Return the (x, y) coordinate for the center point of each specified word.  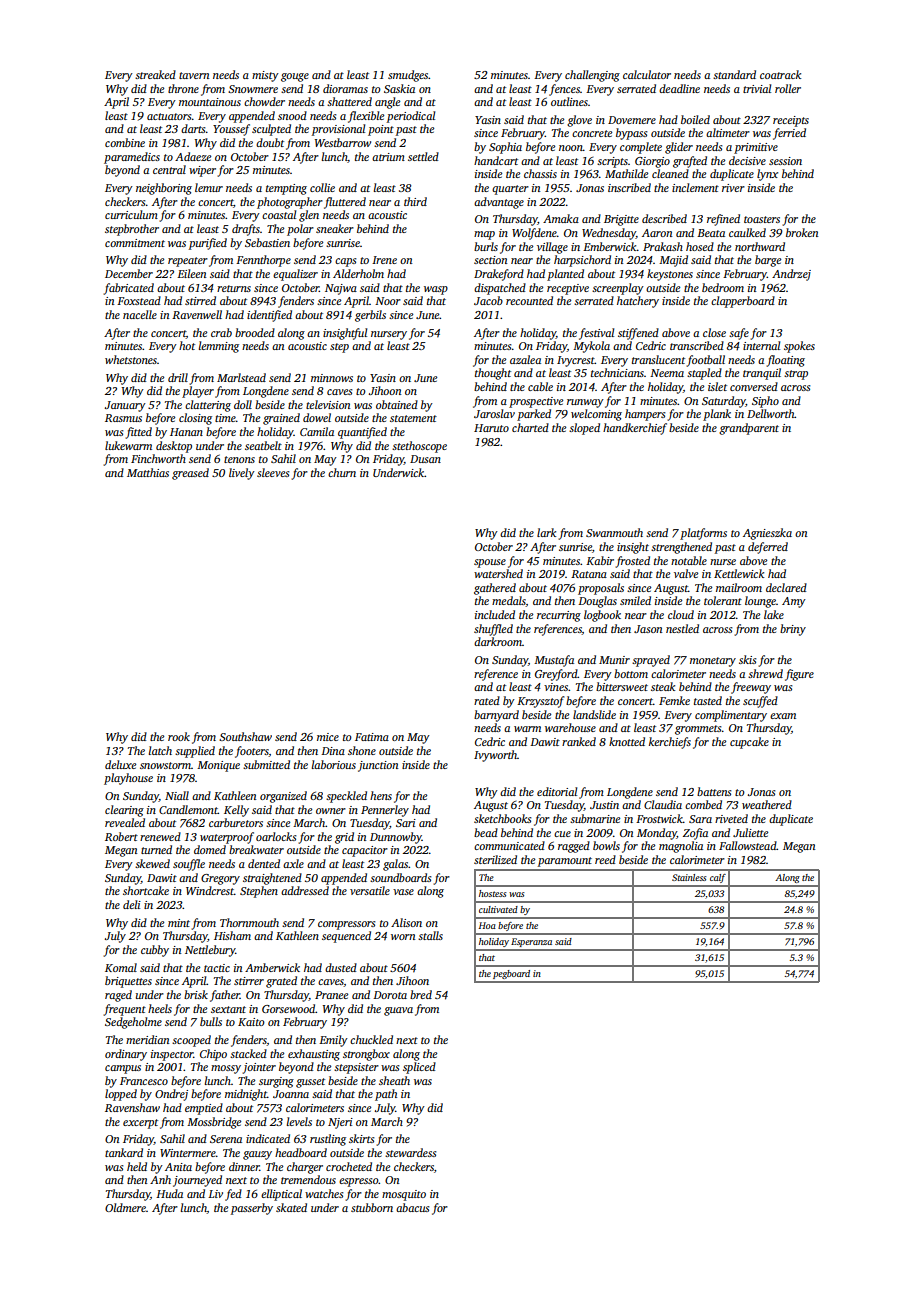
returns (234, 288)
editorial (557, 791)
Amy (794, 602)
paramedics (132, 158)
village (552, 248)
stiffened (638, 334)
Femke (674, 700)
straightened (272, 879)
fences (564, 90)
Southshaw (245, 736)
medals (509, 601)
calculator (647, 74)
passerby (252, 1209)
